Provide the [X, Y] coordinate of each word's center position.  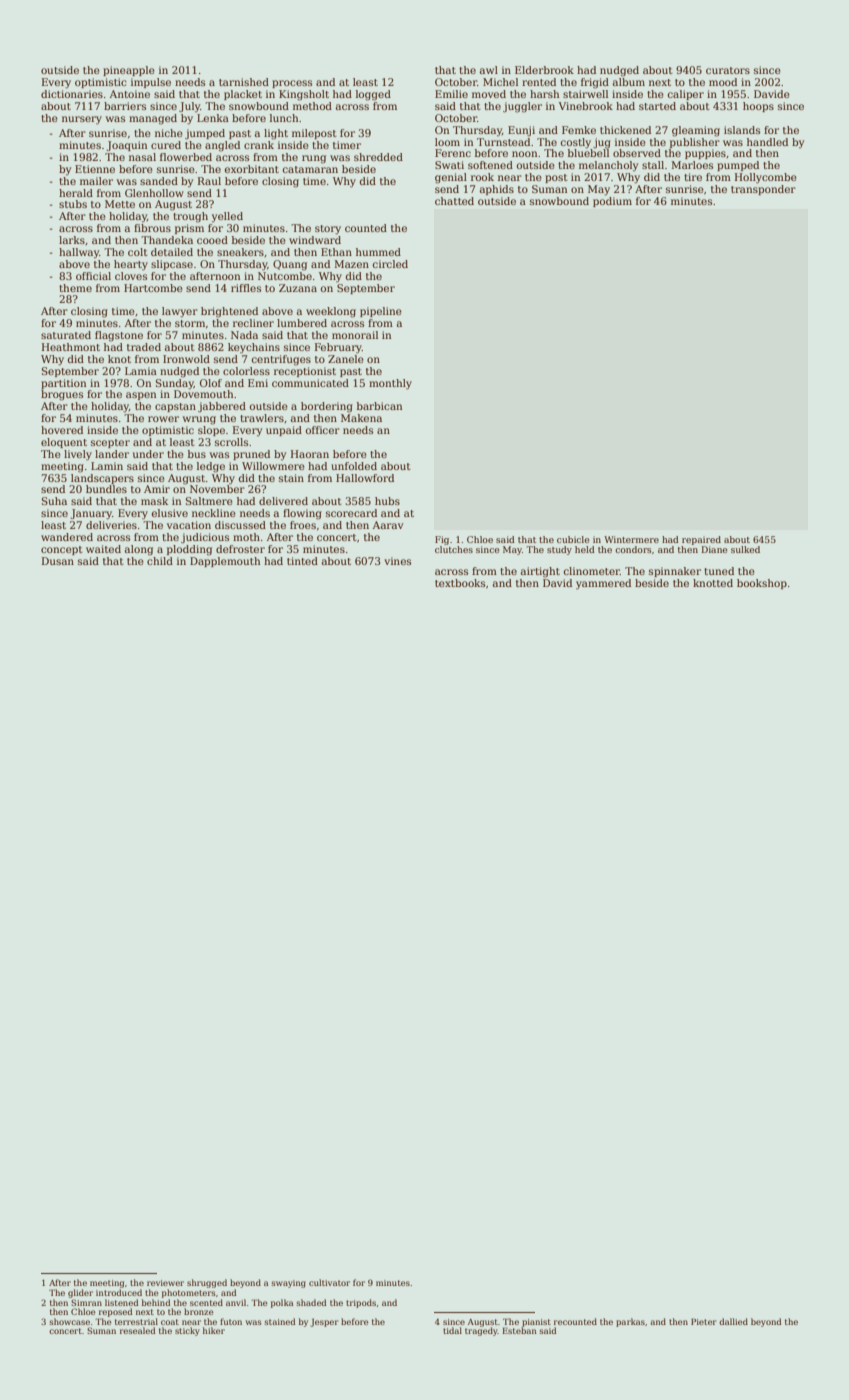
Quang [290, 265]
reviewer [165, 1283]
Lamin [107, 466]
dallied [733, 1321]
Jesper [325, 1323]
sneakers [240, 252]
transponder [763, 190]
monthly [390, 384]
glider [80, 1293]
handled [767, 142]
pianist [536, 1323]
